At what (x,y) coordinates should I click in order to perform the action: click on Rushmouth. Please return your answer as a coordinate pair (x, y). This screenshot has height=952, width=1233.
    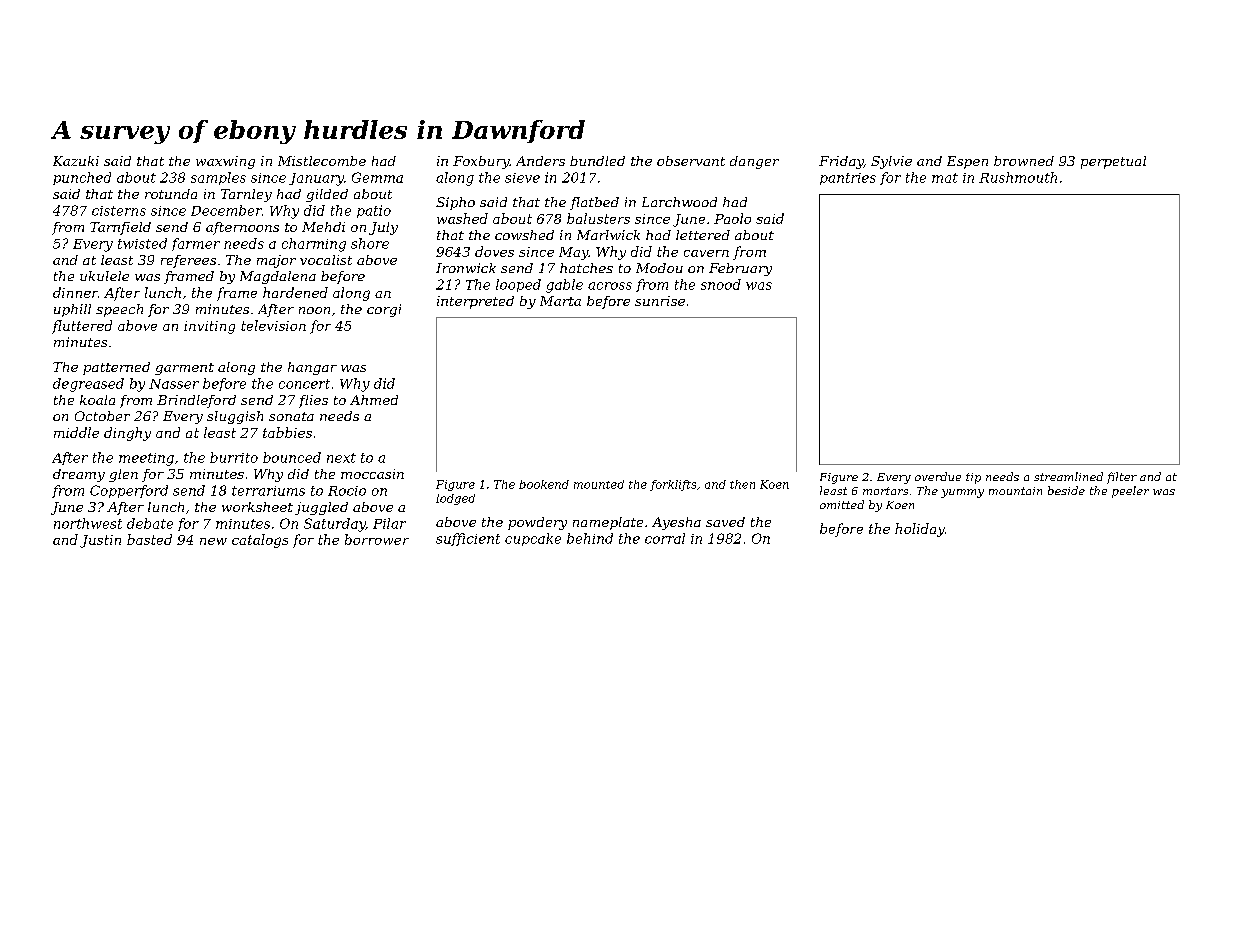
    Looking at the image, I should click on (1018, 177).
